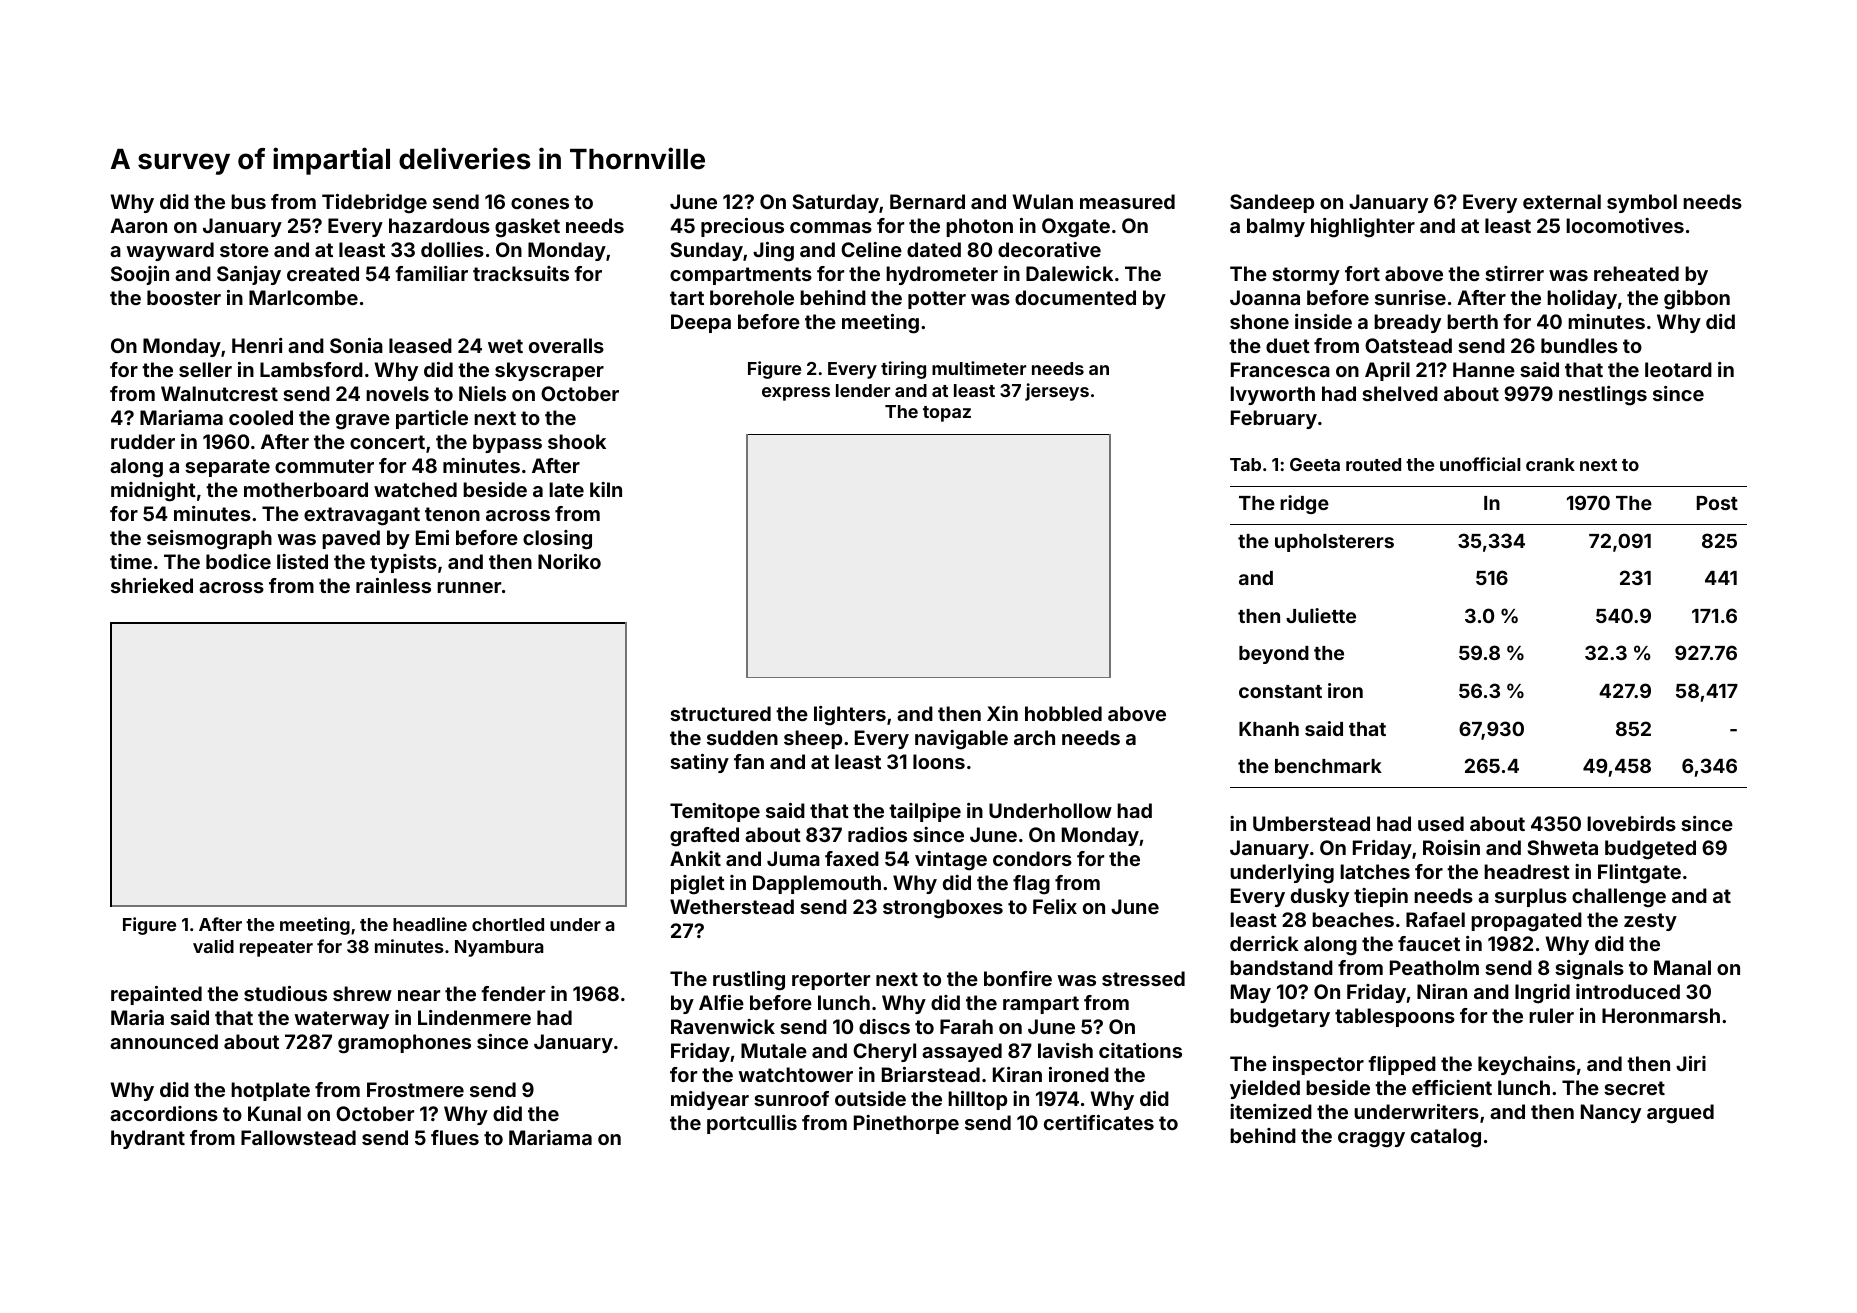 This image has height=1313, width=1857. Describe the element at coordinates (213, 946) in the image. I see `valid` at that location.
